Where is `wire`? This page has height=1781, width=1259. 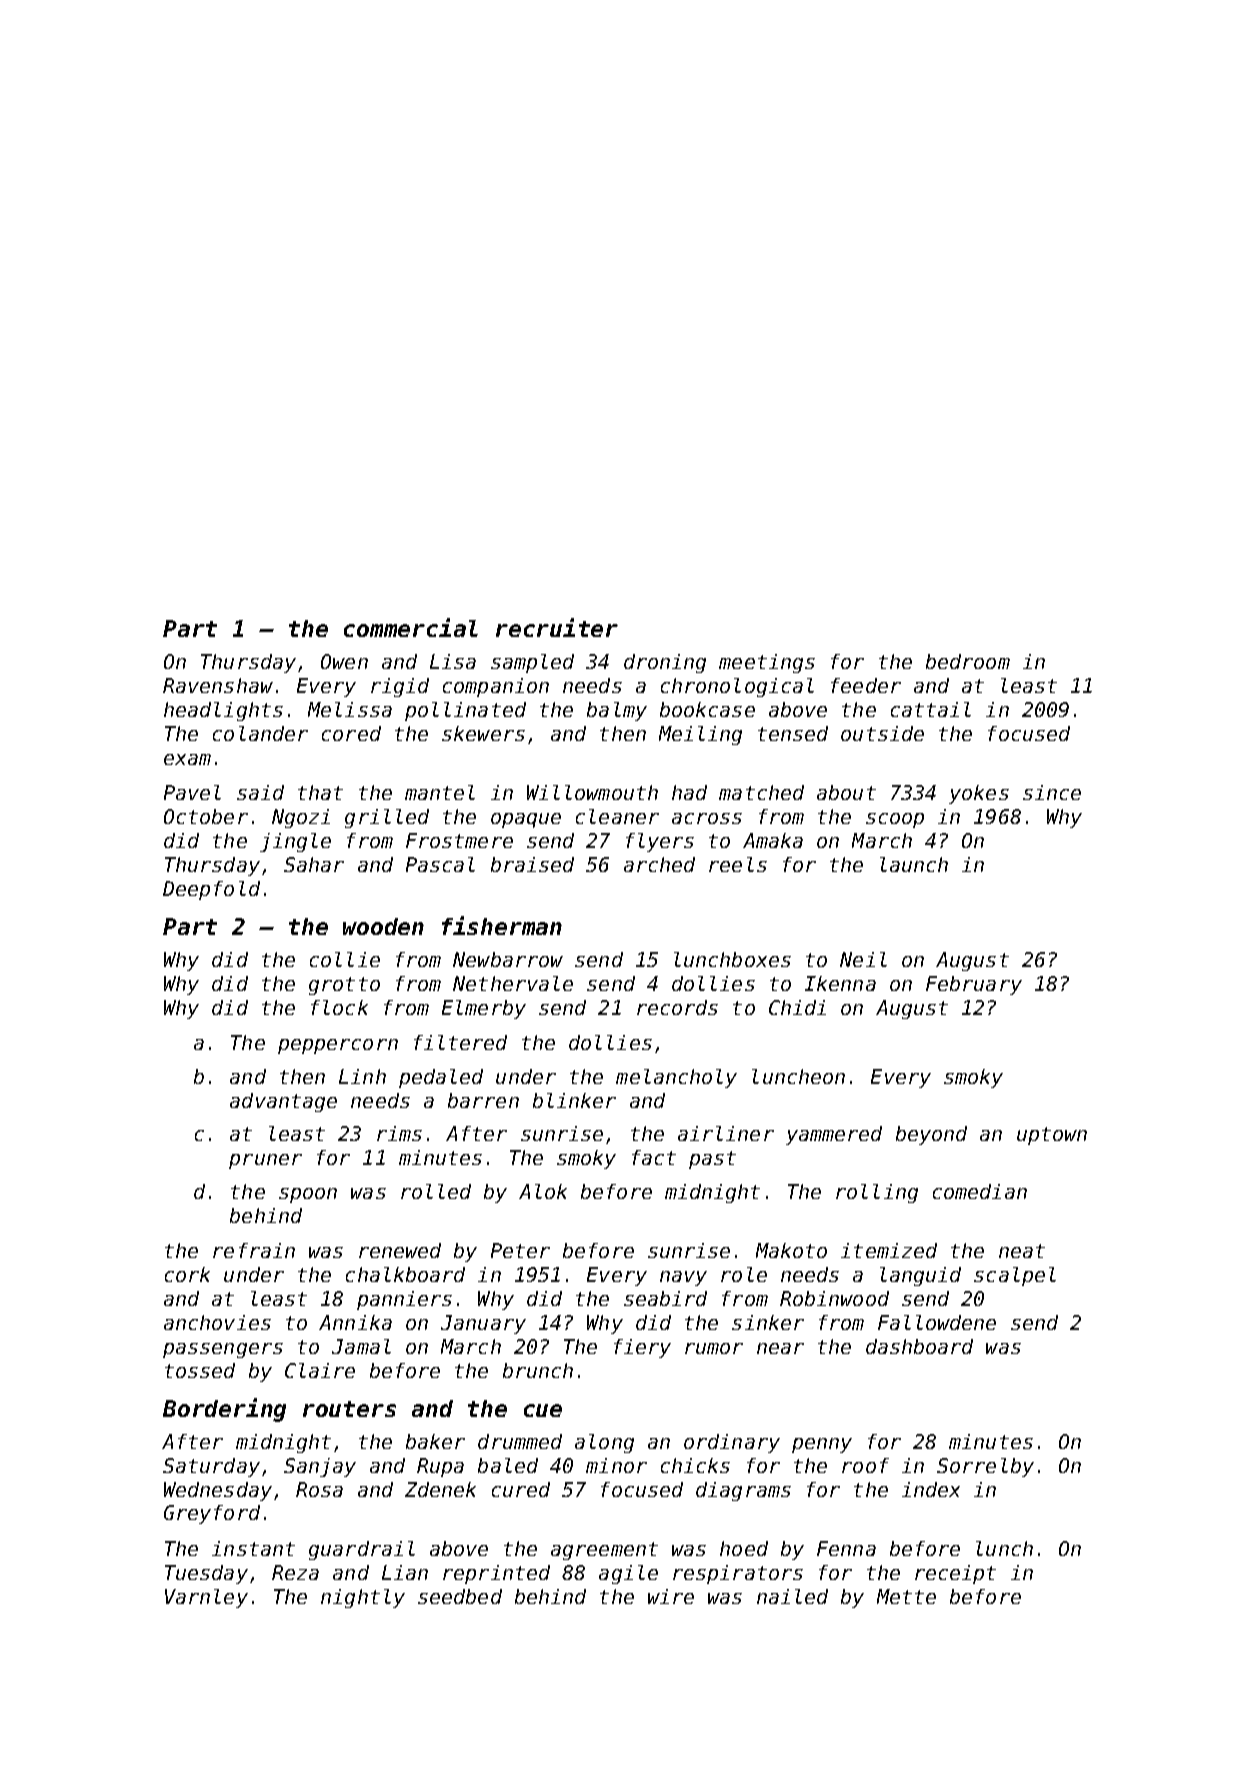
wire is located at coordinates (671, 1596).
